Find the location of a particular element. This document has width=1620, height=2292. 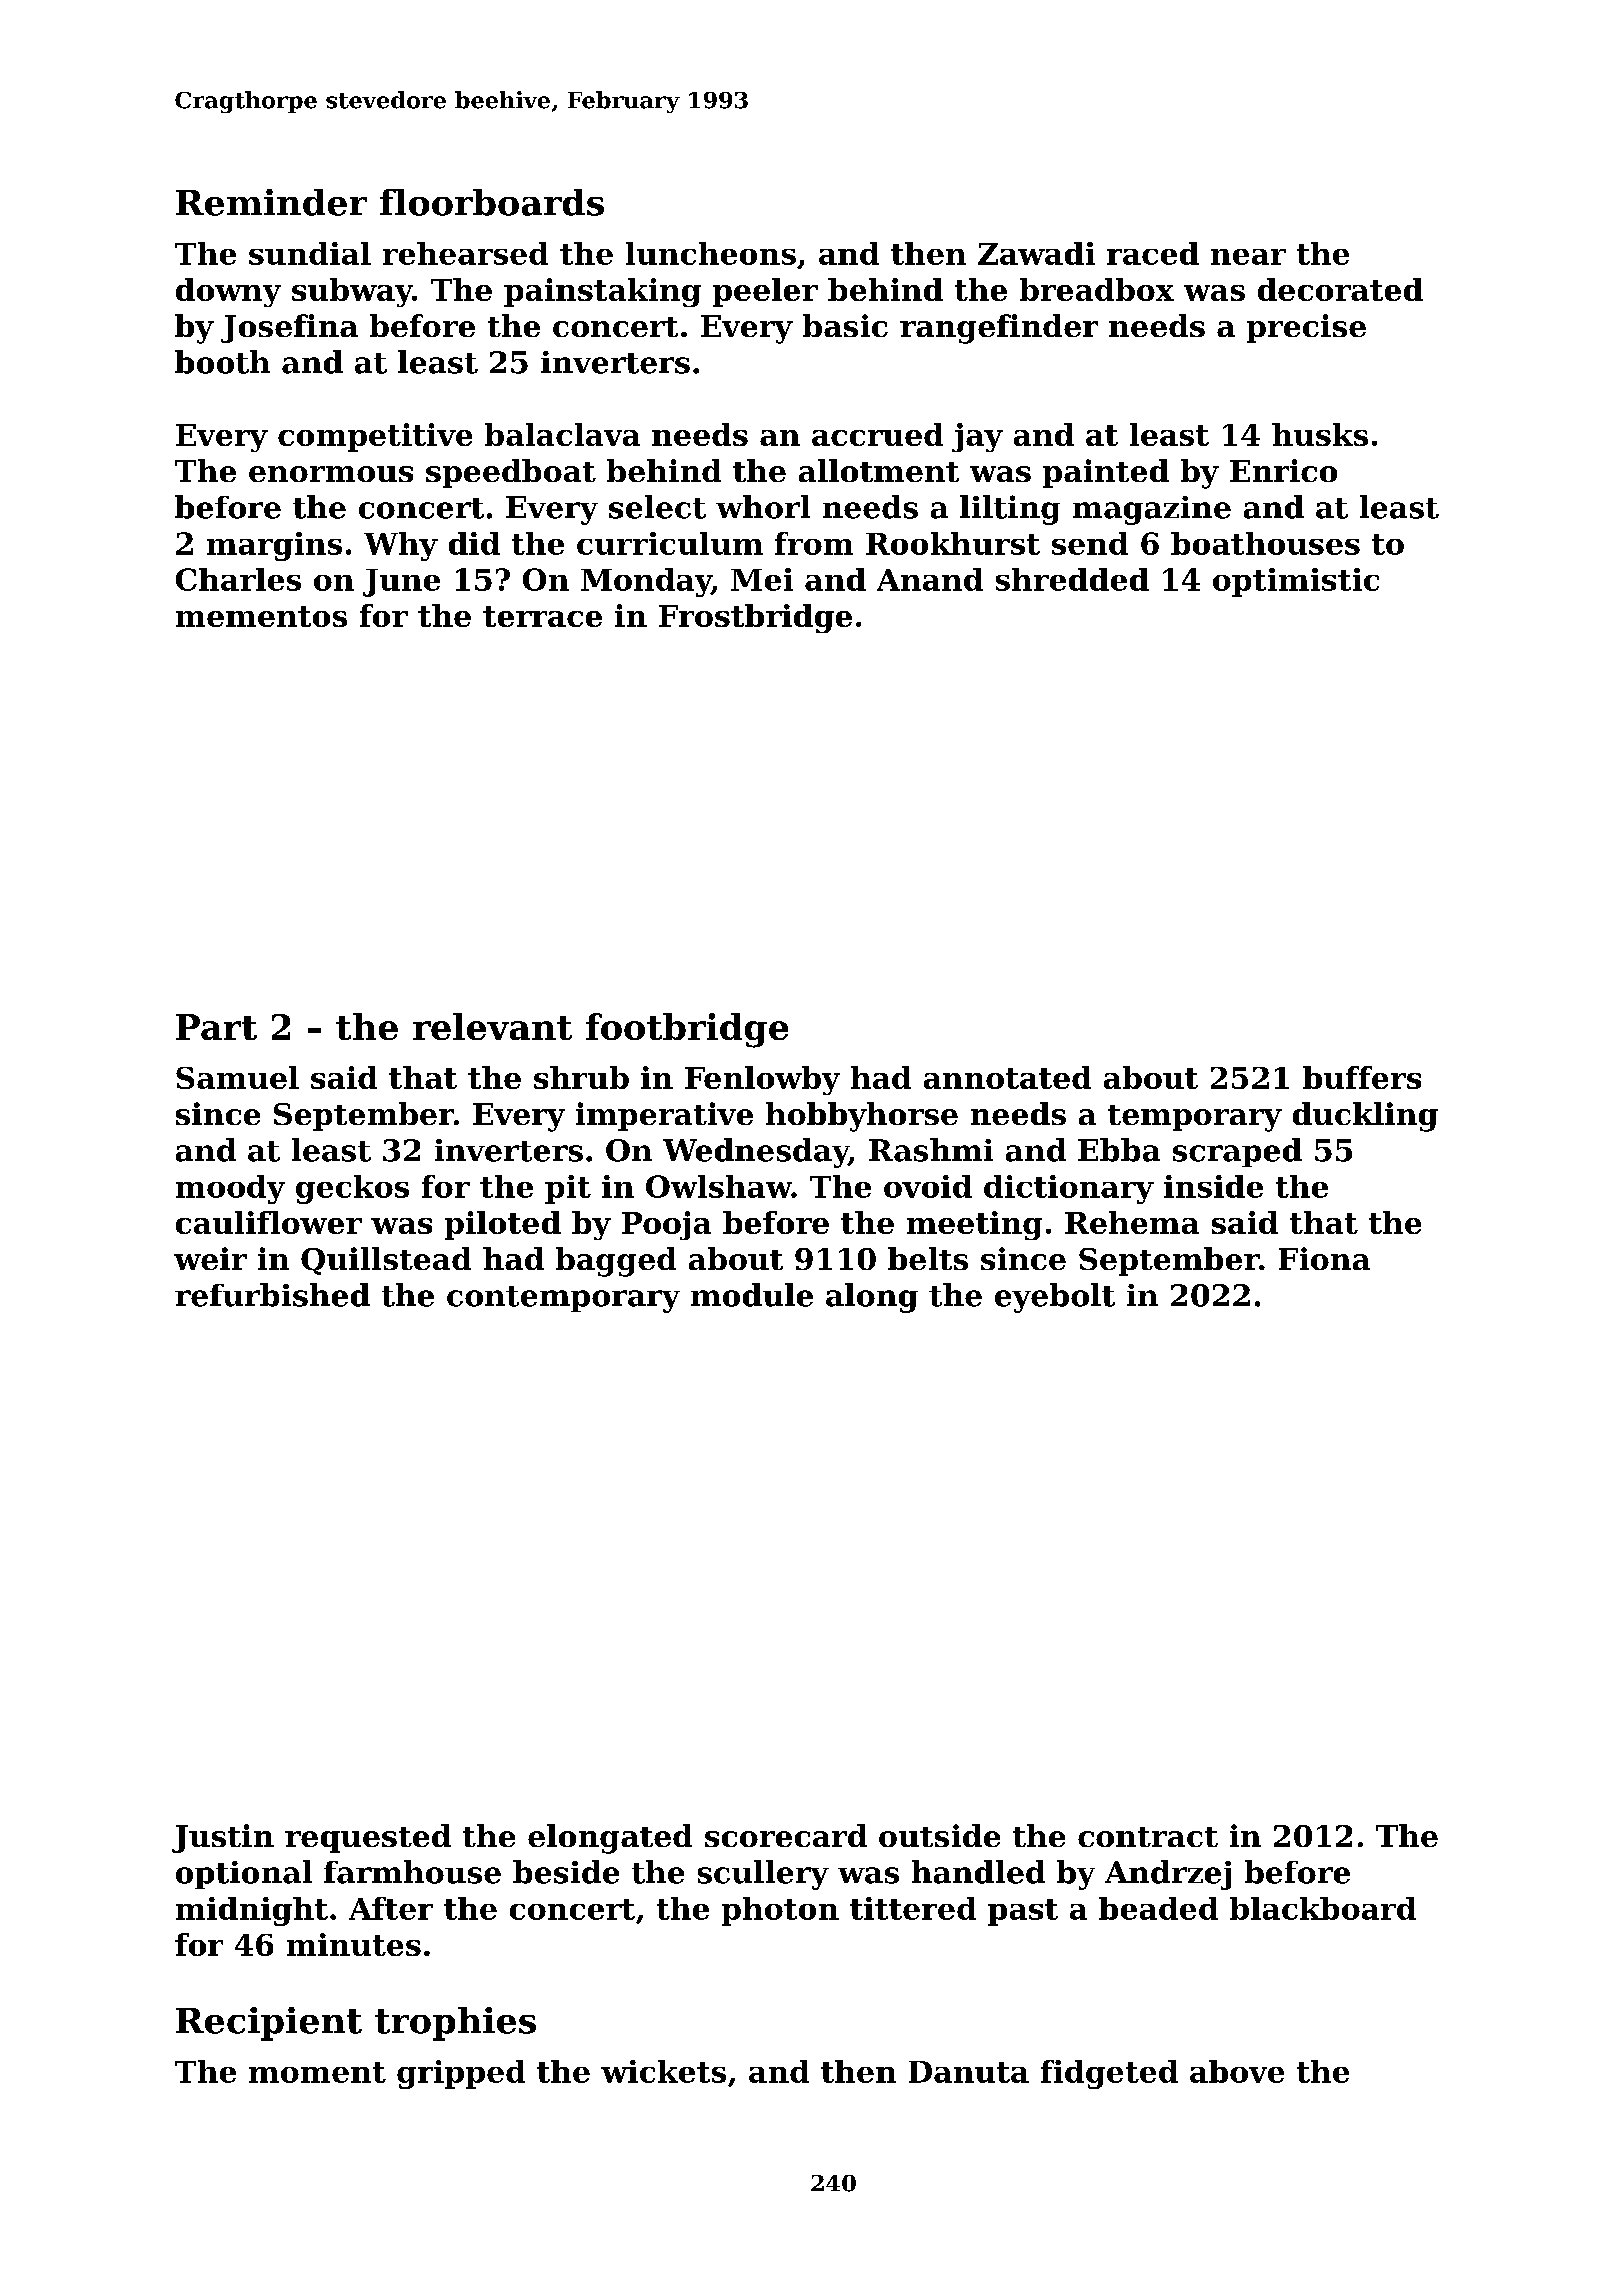

floorboards is located at coordinates (492, 202).
